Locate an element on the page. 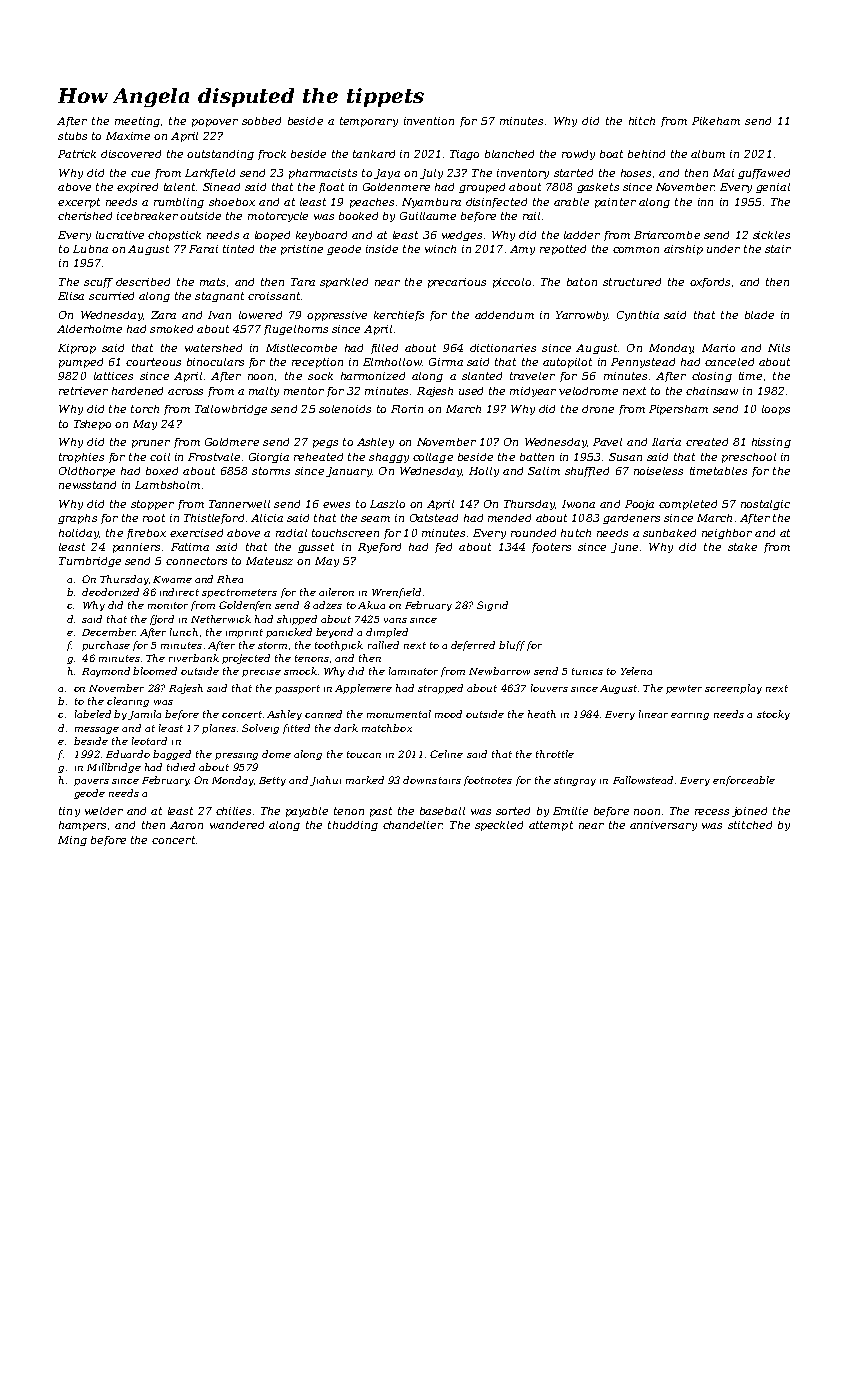 The width and height of the image is (849, 1400). shoebox is located at coordinates (232, 202).
